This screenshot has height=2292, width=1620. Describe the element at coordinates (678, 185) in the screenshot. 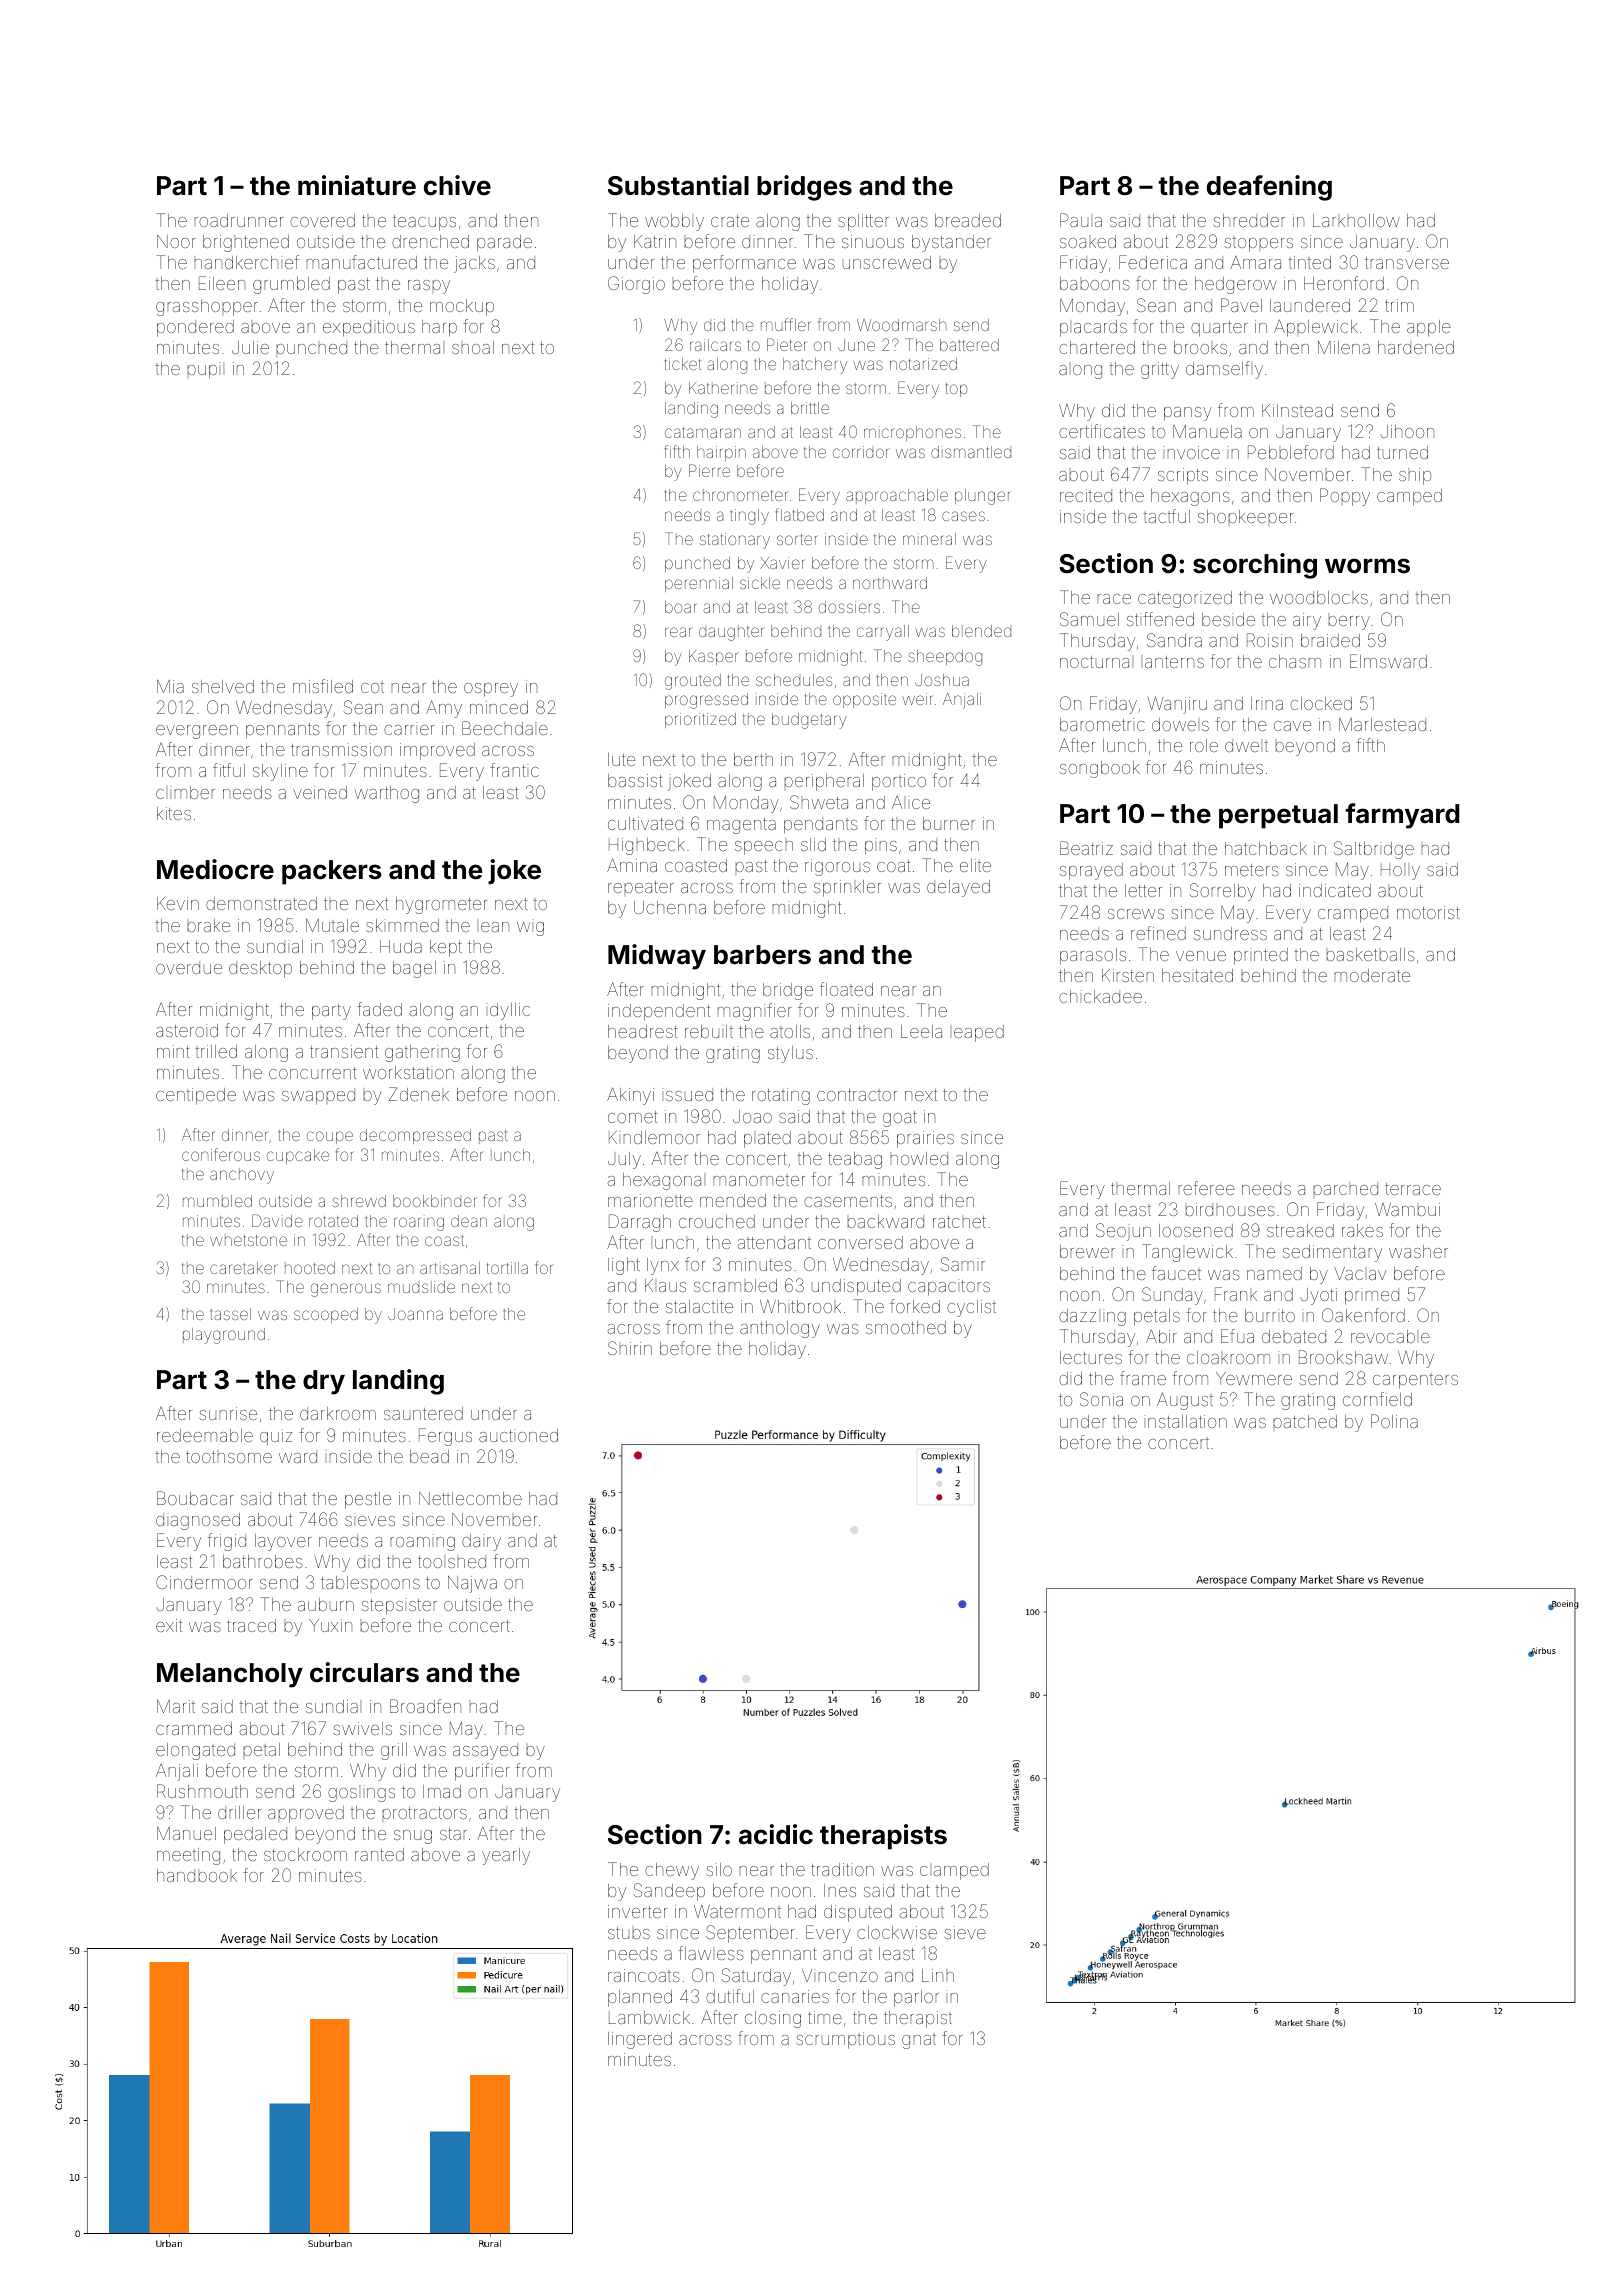

I see `Substantial` at that location.
